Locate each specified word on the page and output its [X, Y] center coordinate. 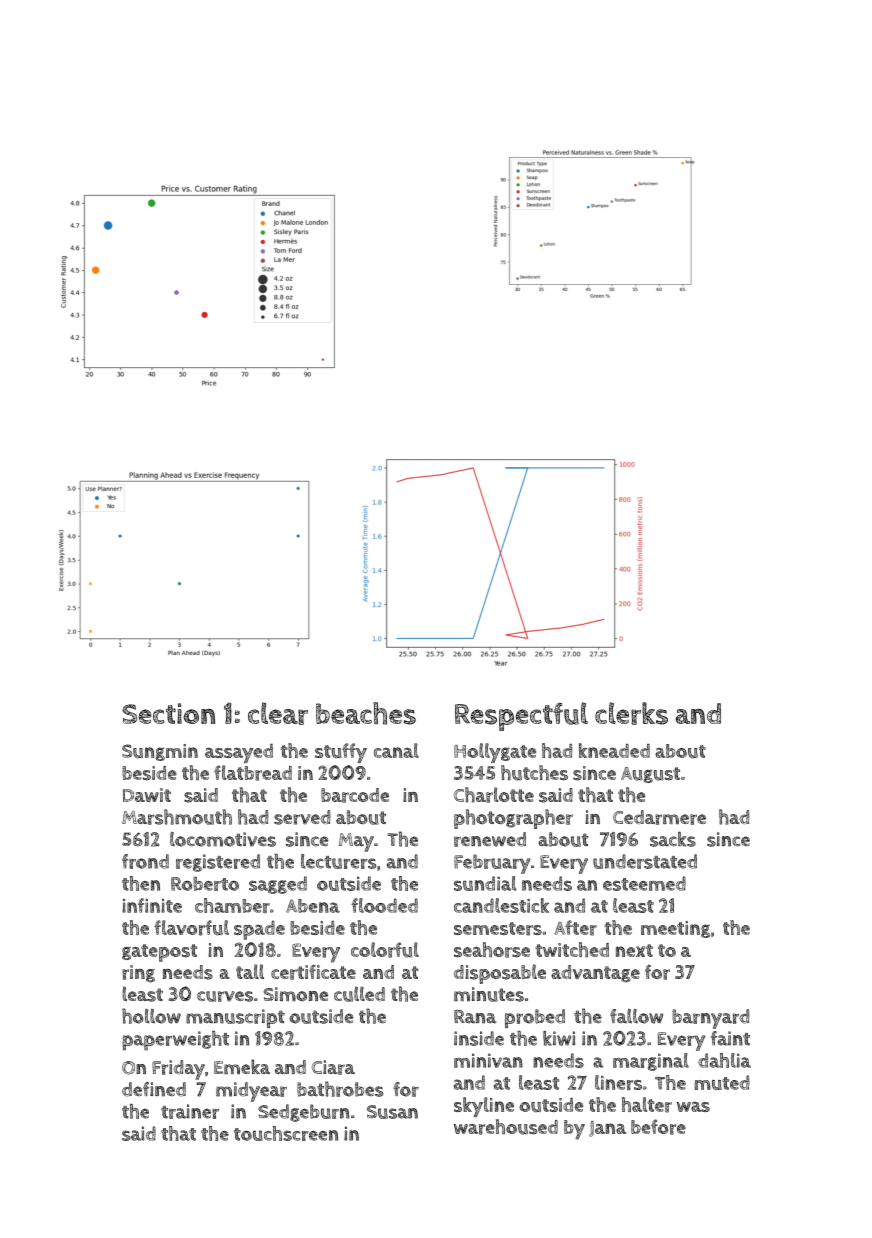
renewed [490, 839]
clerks [631, 713]
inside [479, 1038]
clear [278, 713]
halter [647, 1105]
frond [145, 861]
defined [154, 1089]
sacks [673, 839]
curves [225, 996]
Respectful [521, 716]
